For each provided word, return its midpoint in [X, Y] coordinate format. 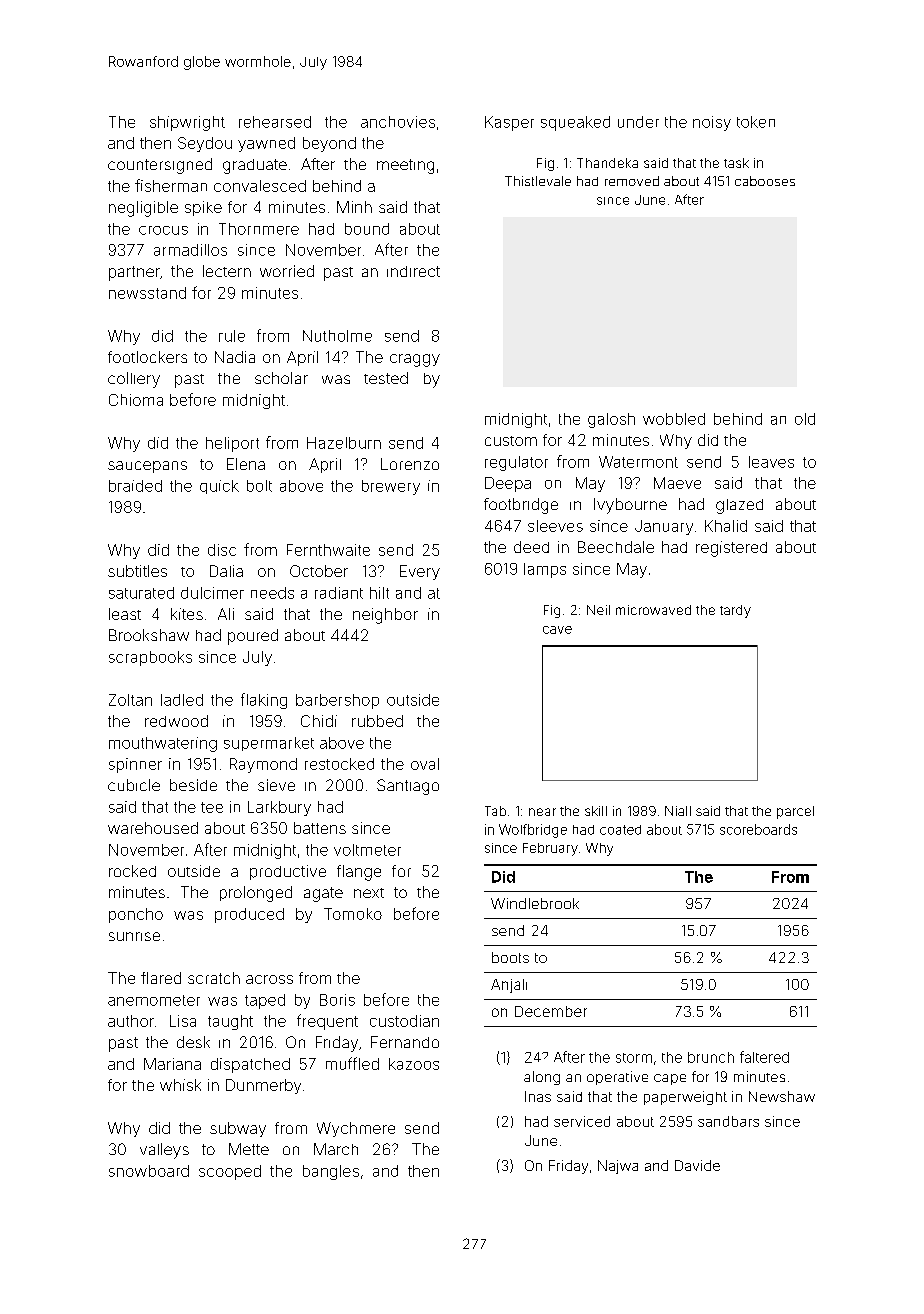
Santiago [408, 787]
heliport [232, 444]
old [805, 419]
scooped [230, 1172]
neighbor [385, 616]
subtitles [137, 571]
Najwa [618, 1167]
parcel [795, 812]
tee [212, 807]
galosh [611, 420]
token [756, 122]
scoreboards [758, 829]
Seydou [205, 144]
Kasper [509, 123]
